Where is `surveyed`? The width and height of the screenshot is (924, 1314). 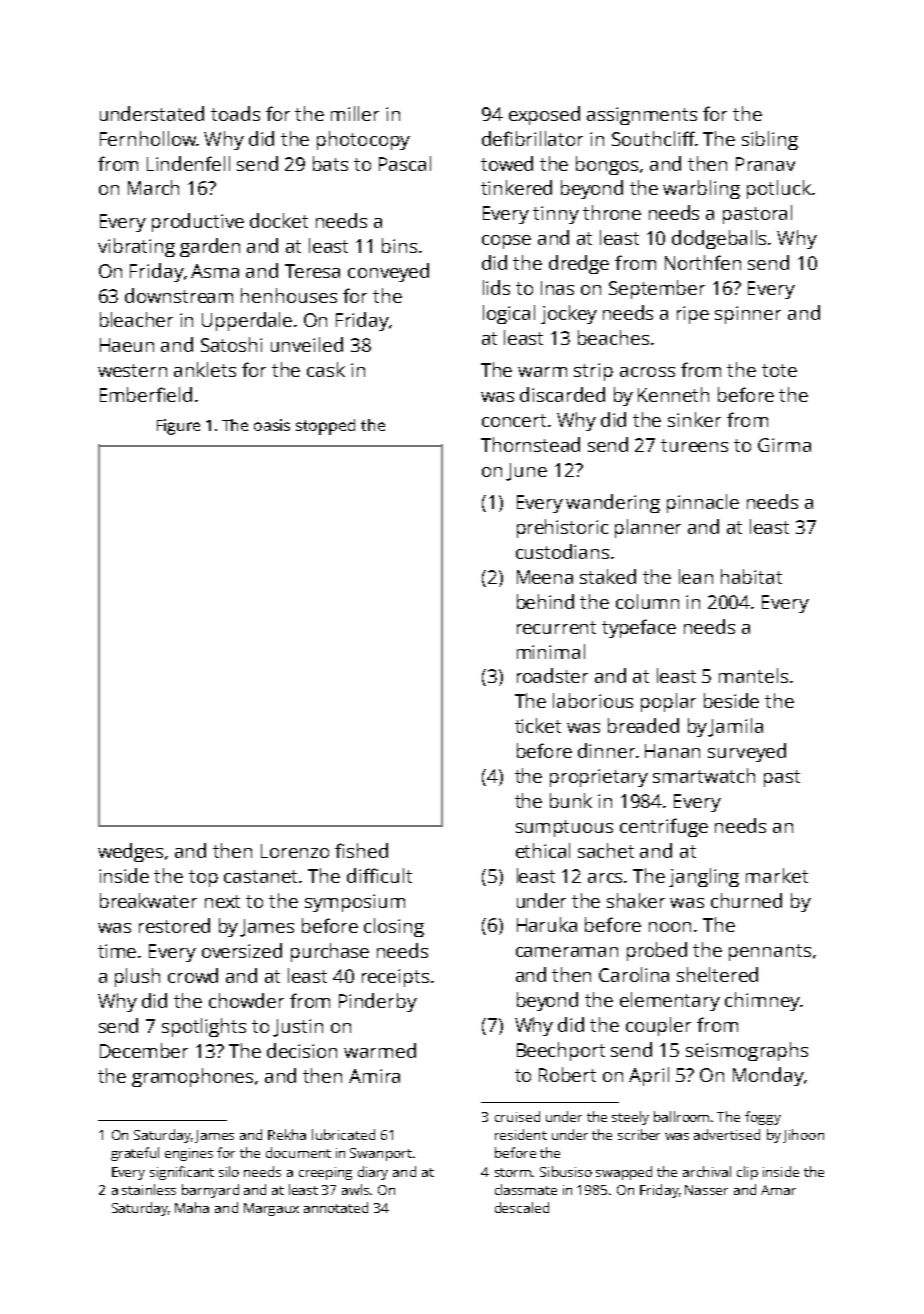 surveyed is located at coordinates (747, 752).
